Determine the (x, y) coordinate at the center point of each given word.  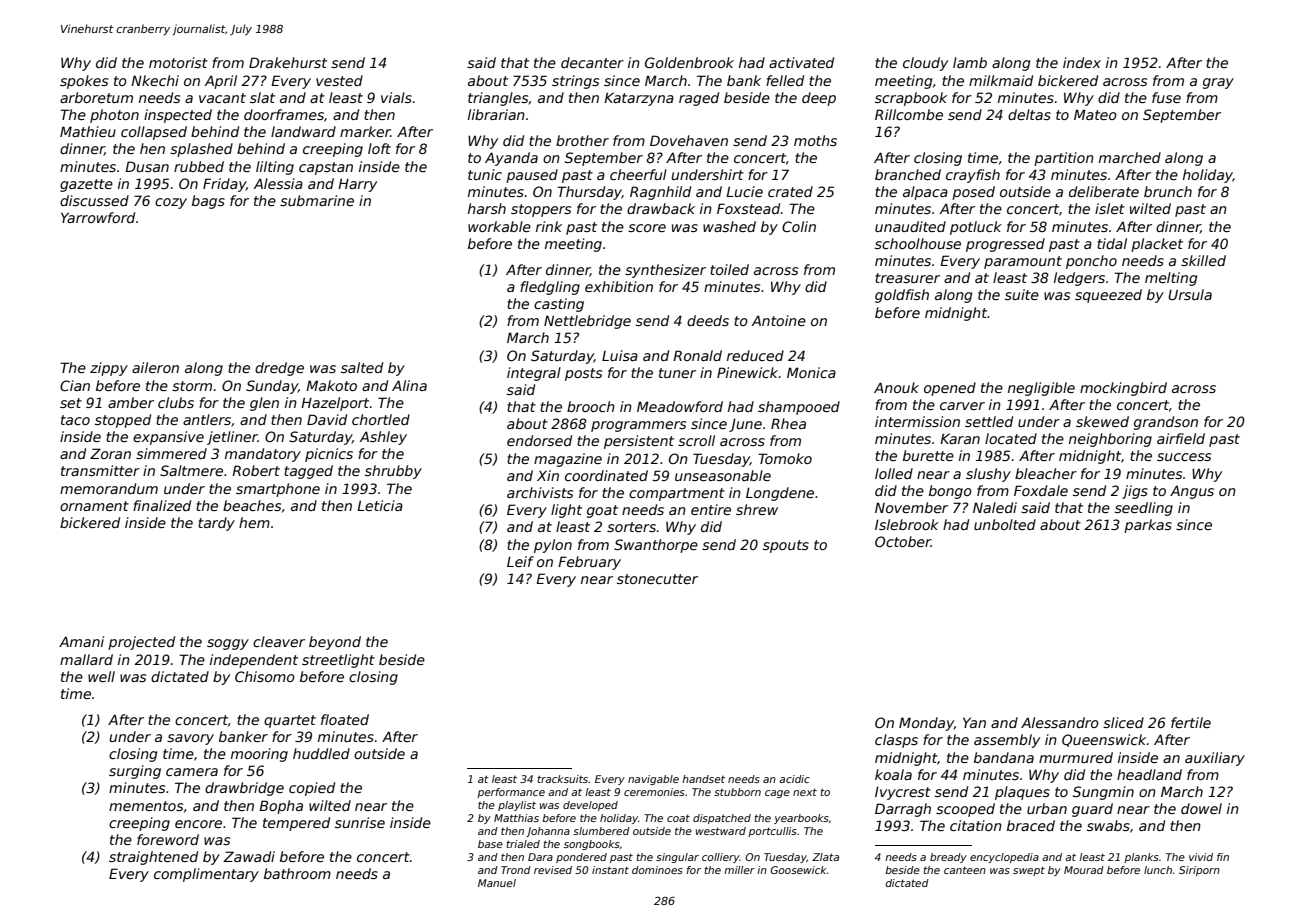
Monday (926, 724)
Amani (81, 641)
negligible (1041, 389)
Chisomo (265, 676)
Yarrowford (98, 217)
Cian (75, 385)
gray (1218, 83)
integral (534, 374)
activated (801, 62)
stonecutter (657, 579)
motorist (178, 62)
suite (1022, 294)
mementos (146, 806)
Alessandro (1060, 722)
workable (499, 226)
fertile (1191, 722)
